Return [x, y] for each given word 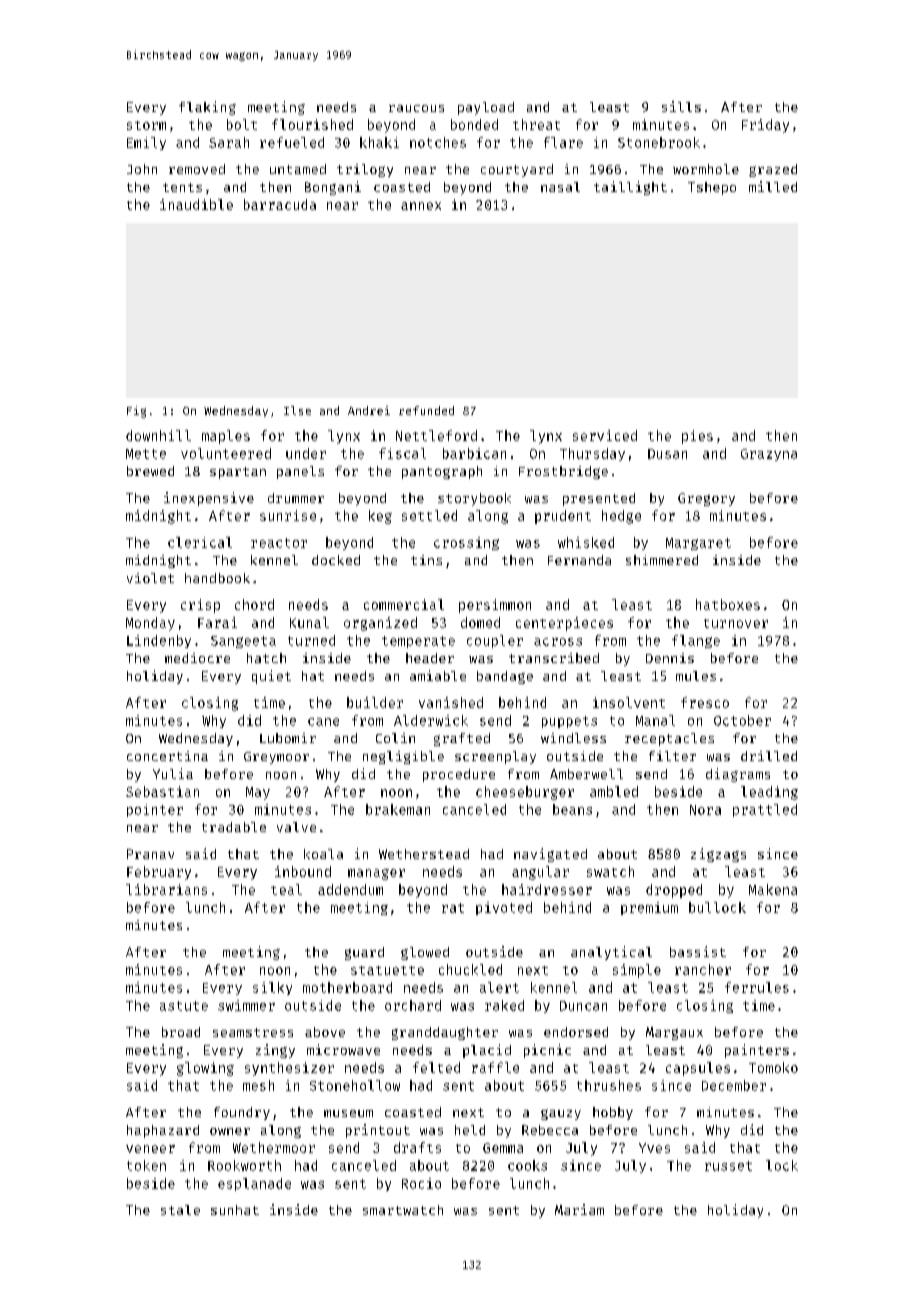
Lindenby [159, 641]
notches [438, 142]
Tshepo [712, 188]
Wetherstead [424, 854]
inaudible [196, 204]
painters [757, 1051]
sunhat [235, 1210]
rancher [703, 969]
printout [378, 1131]
